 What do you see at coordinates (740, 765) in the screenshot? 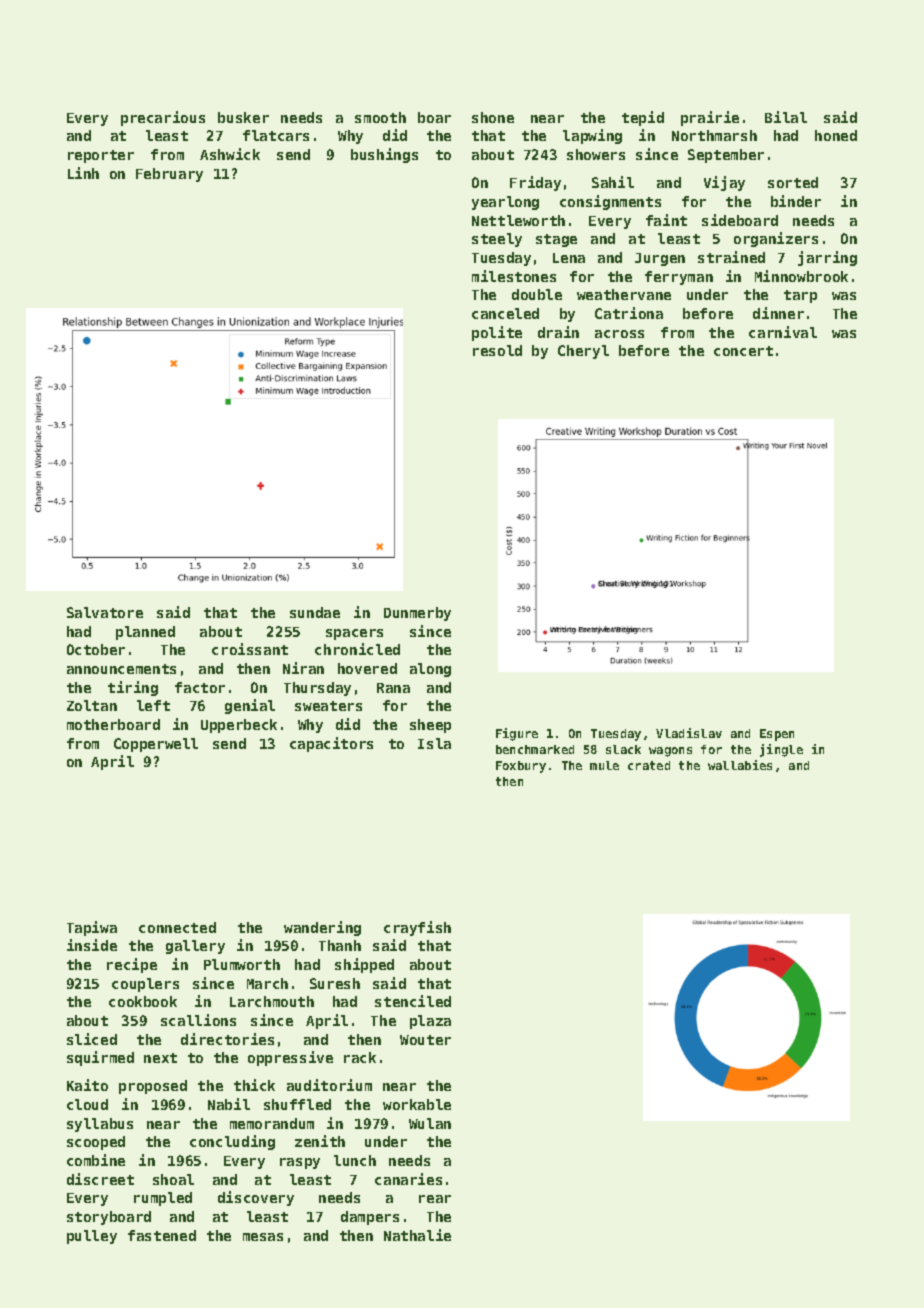
I see `wallabies` at bounding box center [740, 765].
